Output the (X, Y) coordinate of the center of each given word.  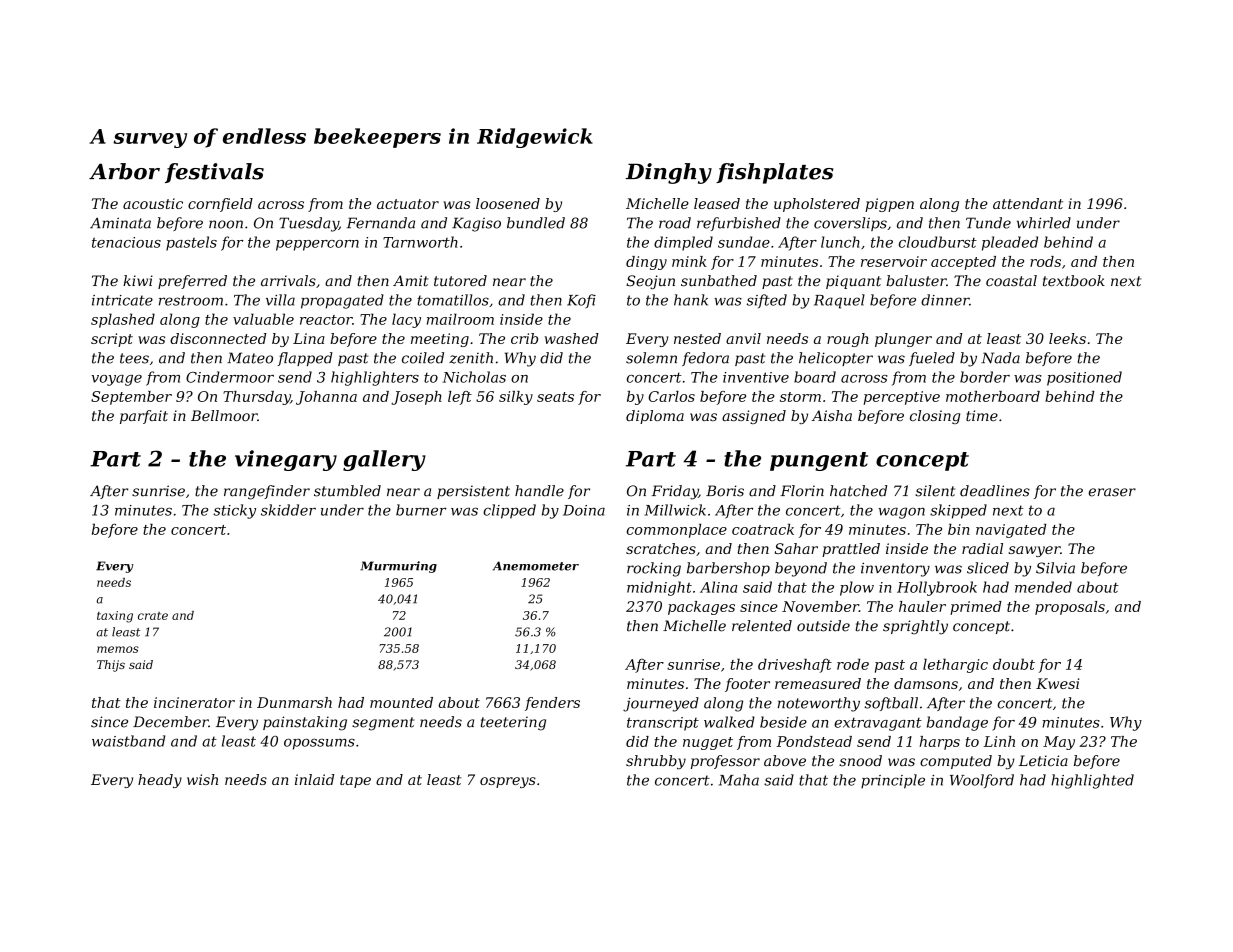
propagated (342, 301)
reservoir (894, 261)
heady (160, 781)
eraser (1112, 492)
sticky (234, 511)
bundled (536, 223)
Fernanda (381, 223)
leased (717, 203)
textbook (1074, 281)
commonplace (677, 531)
